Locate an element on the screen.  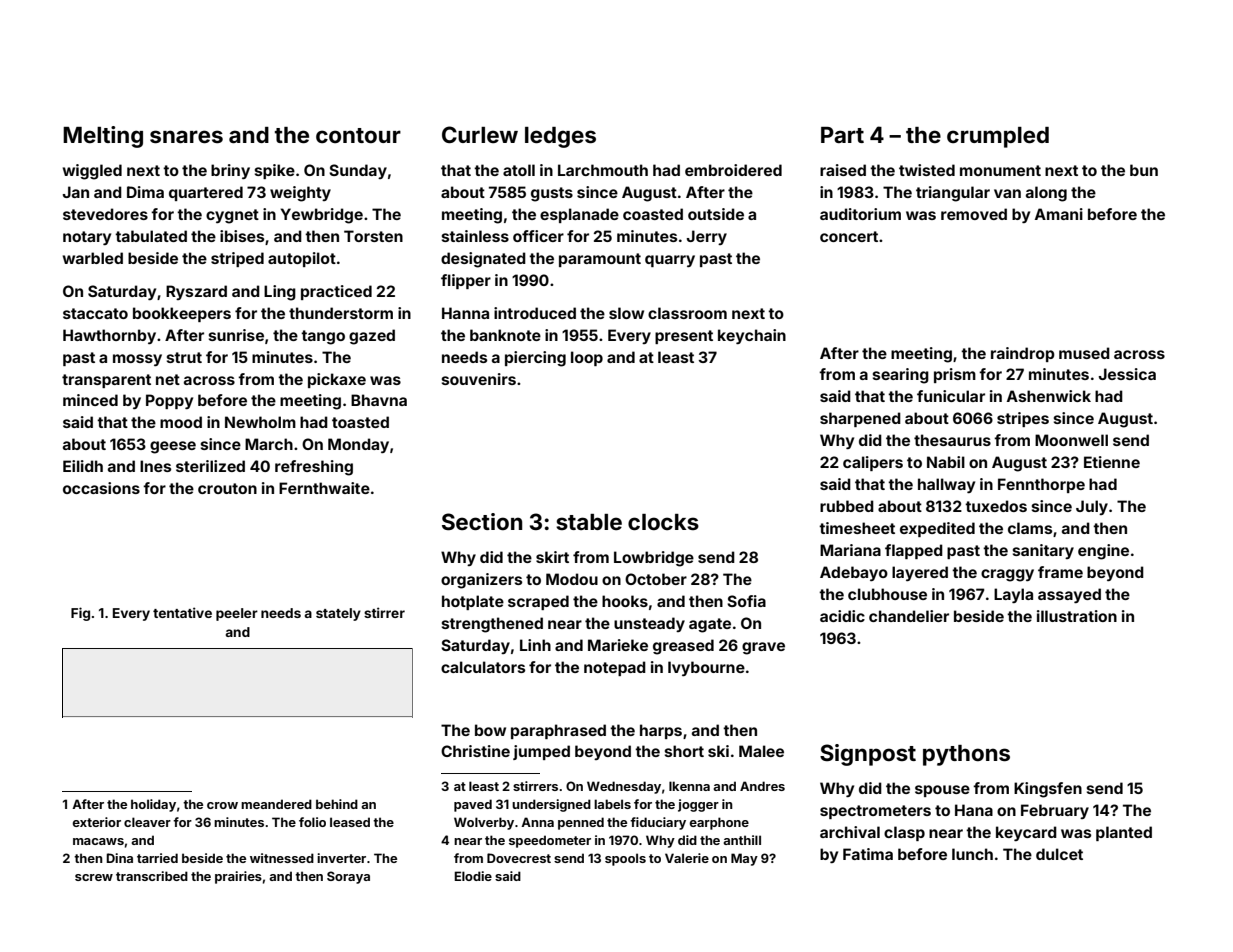
souvenirs is located at coordinates (479, 379).
